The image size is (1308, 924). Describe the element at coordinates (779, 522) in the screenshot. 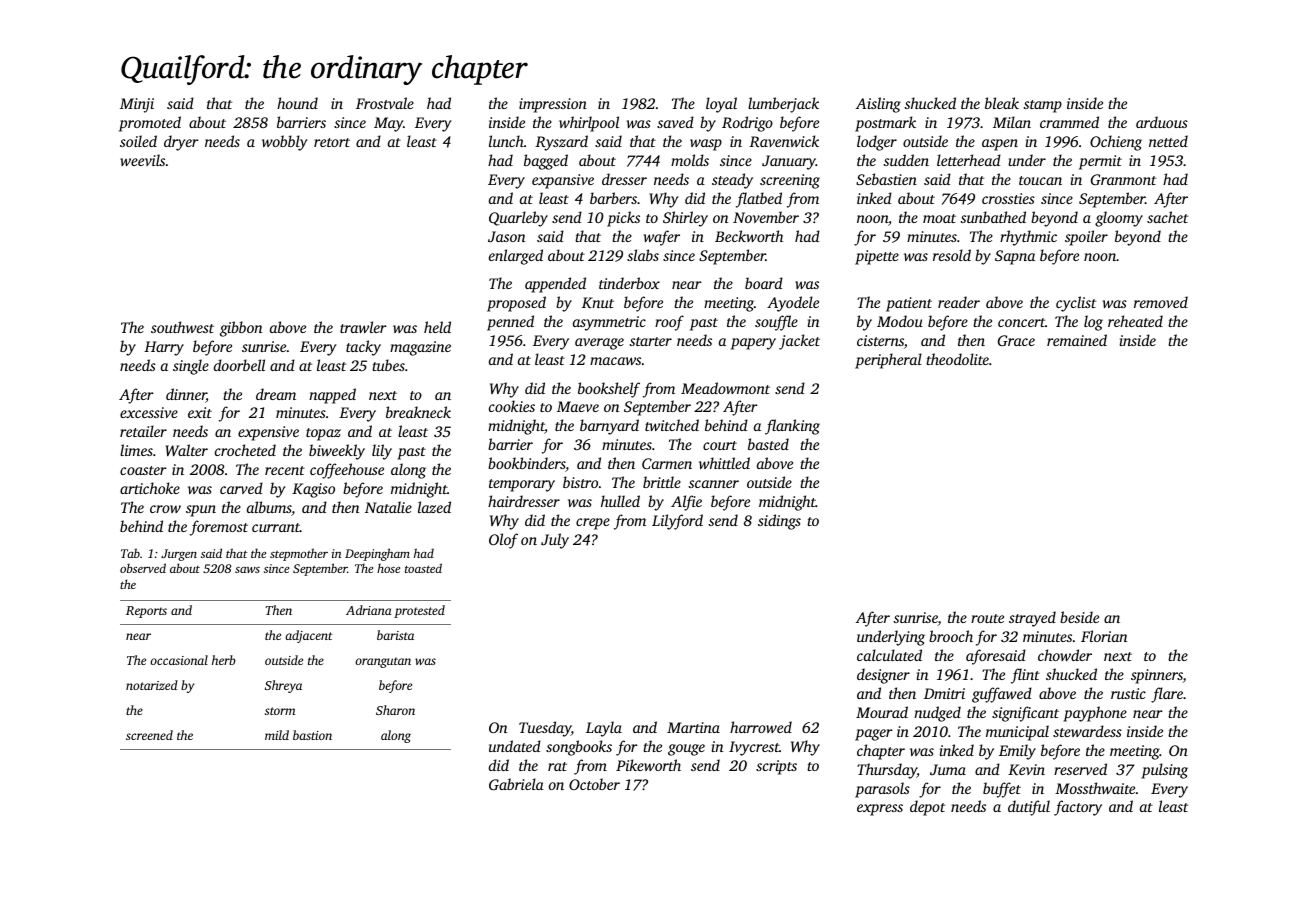

I see `sidings` at that location.
